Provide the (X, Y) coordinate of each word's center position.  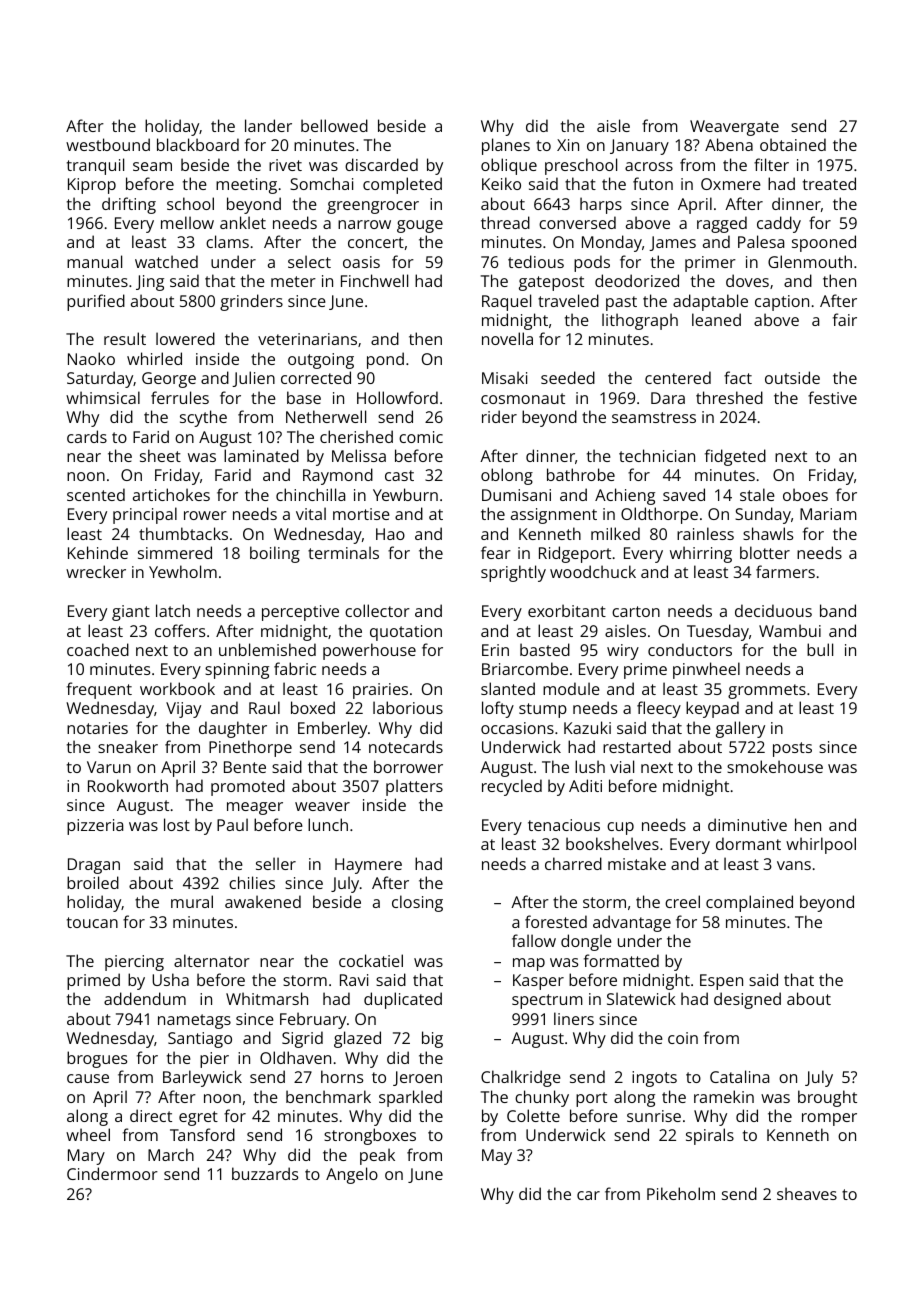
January (639, 147)
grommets (767, 691)
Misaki (504, 377)
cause (88, 1078)
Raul (264, 707)
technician (657, 455)
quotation (406, 633)
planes (506, 146)
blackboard (198, 144)
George (169, 380)
